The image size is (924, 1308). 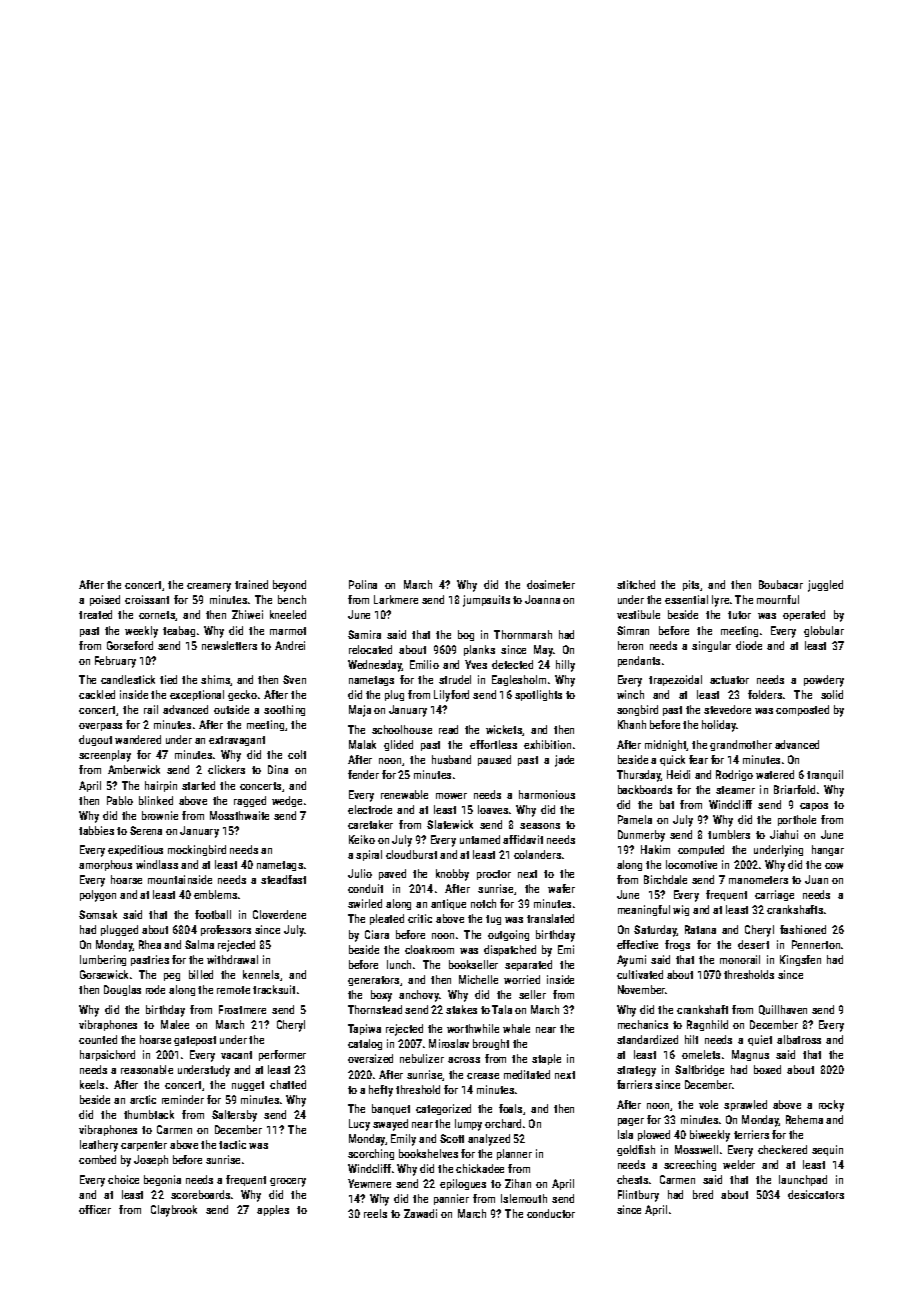 What do you see at coordinates (98, 1039) in the screenshot?
I see `counted` at bounding box center [98, 1039].
